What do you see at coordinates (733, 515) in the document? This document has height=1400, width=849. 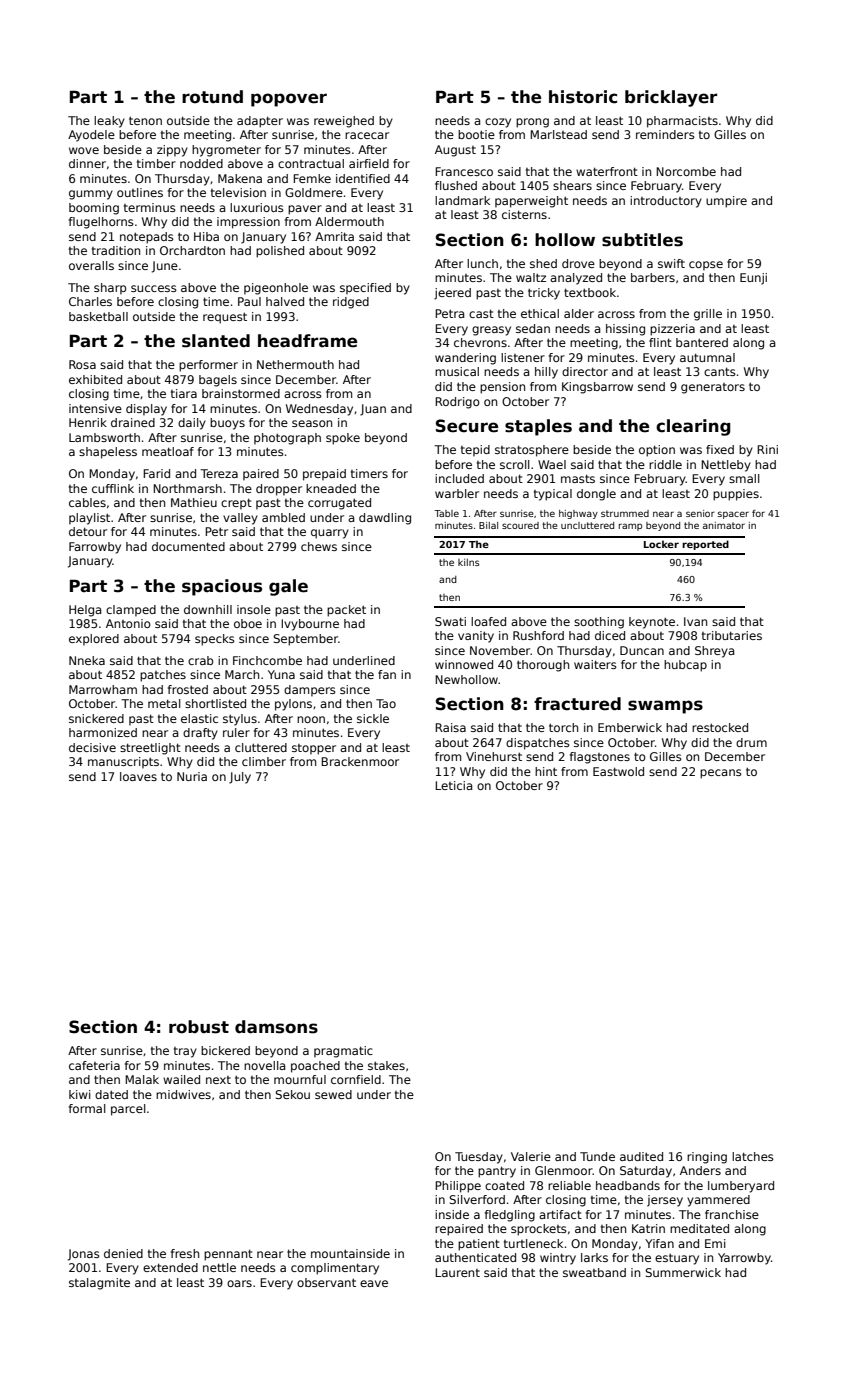 I see `spacer` at bounding box center [733, 515].
